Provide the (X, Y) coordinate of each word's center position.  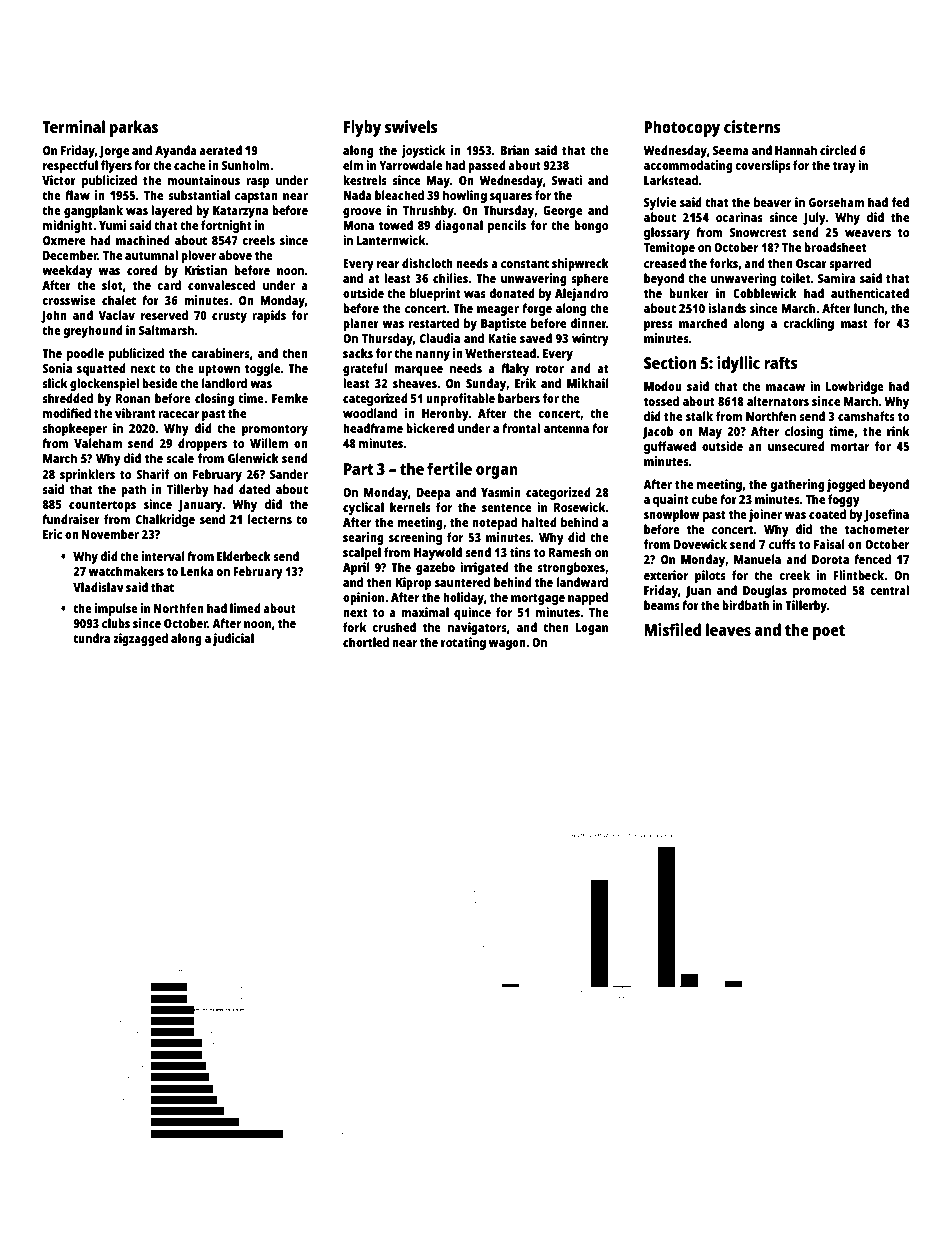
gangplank (93, 211)
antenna (566, 428)
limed (245, 608)
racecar (178, 414)
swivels (411, 126)
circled (838, 150)
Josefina (886, 515)
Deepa (433, 494)
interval (163, 556)
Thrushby (428, 211)
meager (498, 311)
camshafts (866, 416)
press (658, 326)
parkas (134, 128)
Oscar (811, 263)
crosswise (69, 300)
